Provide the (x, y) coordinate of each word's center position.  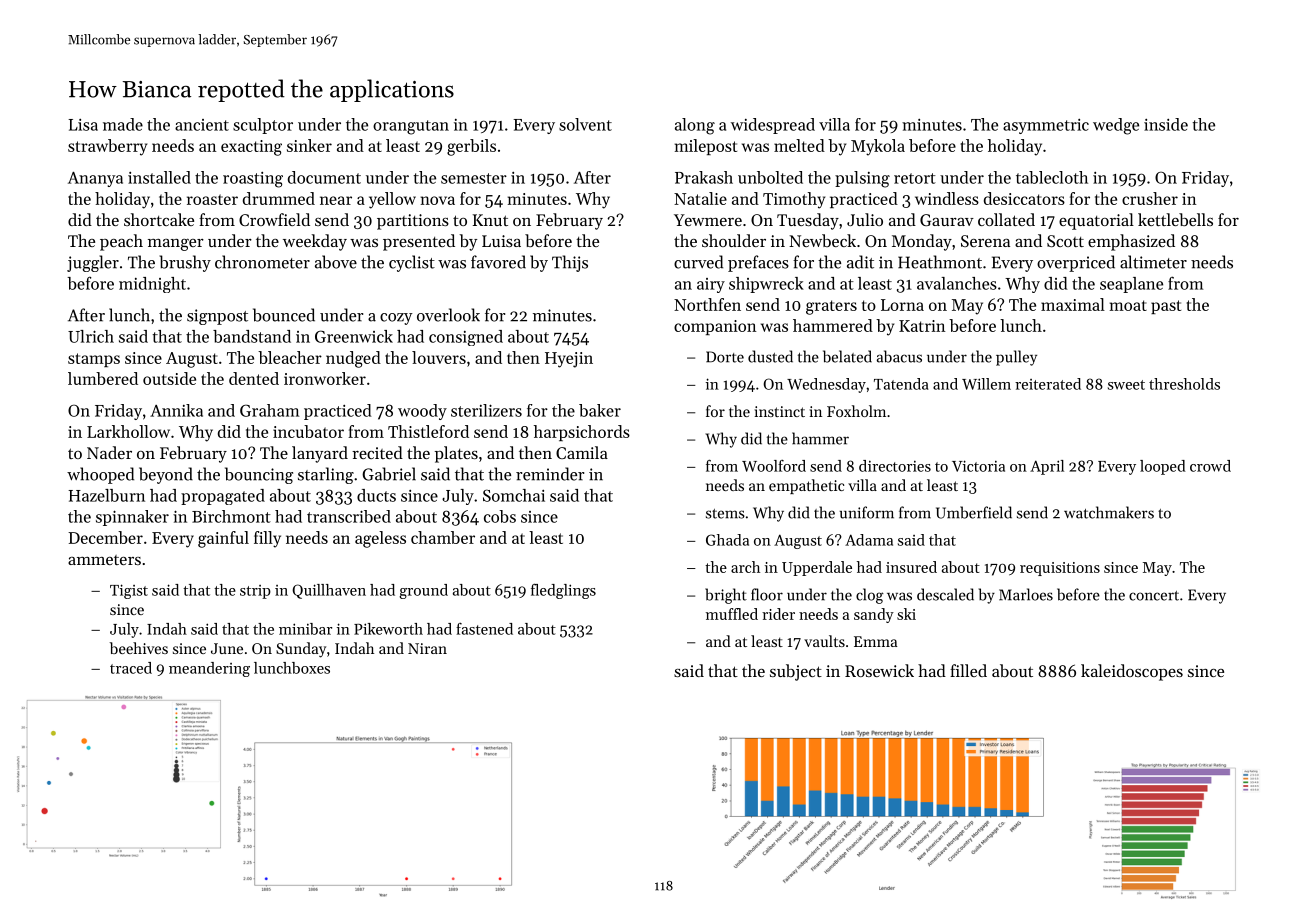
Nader (109, 452)
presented (419, 242)
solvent (585, 124)
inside (1166, 124)
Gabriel (389, 474)
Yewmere (708, 220)
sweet (1126, 385)
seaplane (1131, 285)
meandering (209, 669)
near (336, 200)
